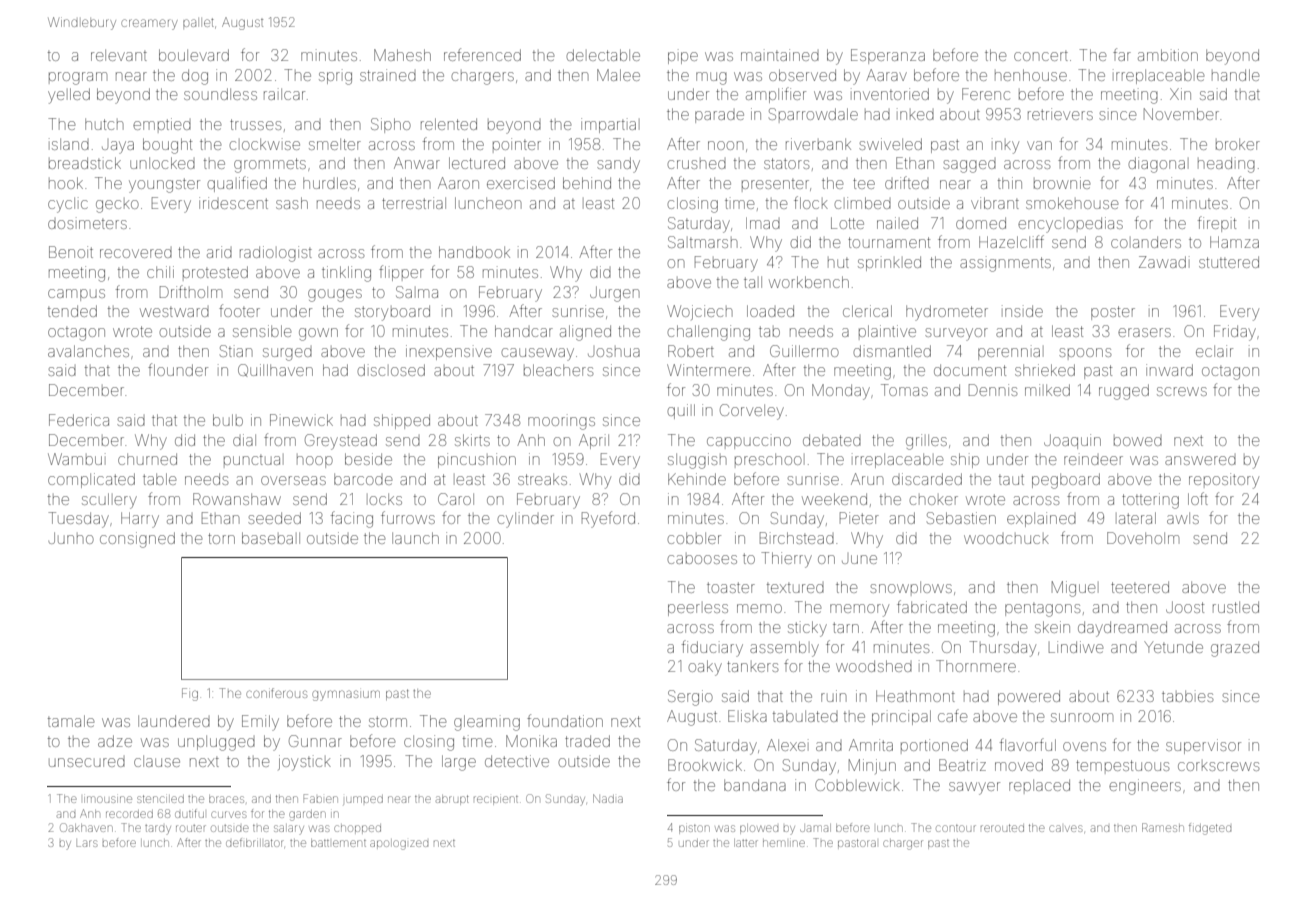 The image size is (1308, 924). What do you see at coordinates (255, 842) in the screenshot?
I see `defibrillator` at bounding box center [255, 842].
